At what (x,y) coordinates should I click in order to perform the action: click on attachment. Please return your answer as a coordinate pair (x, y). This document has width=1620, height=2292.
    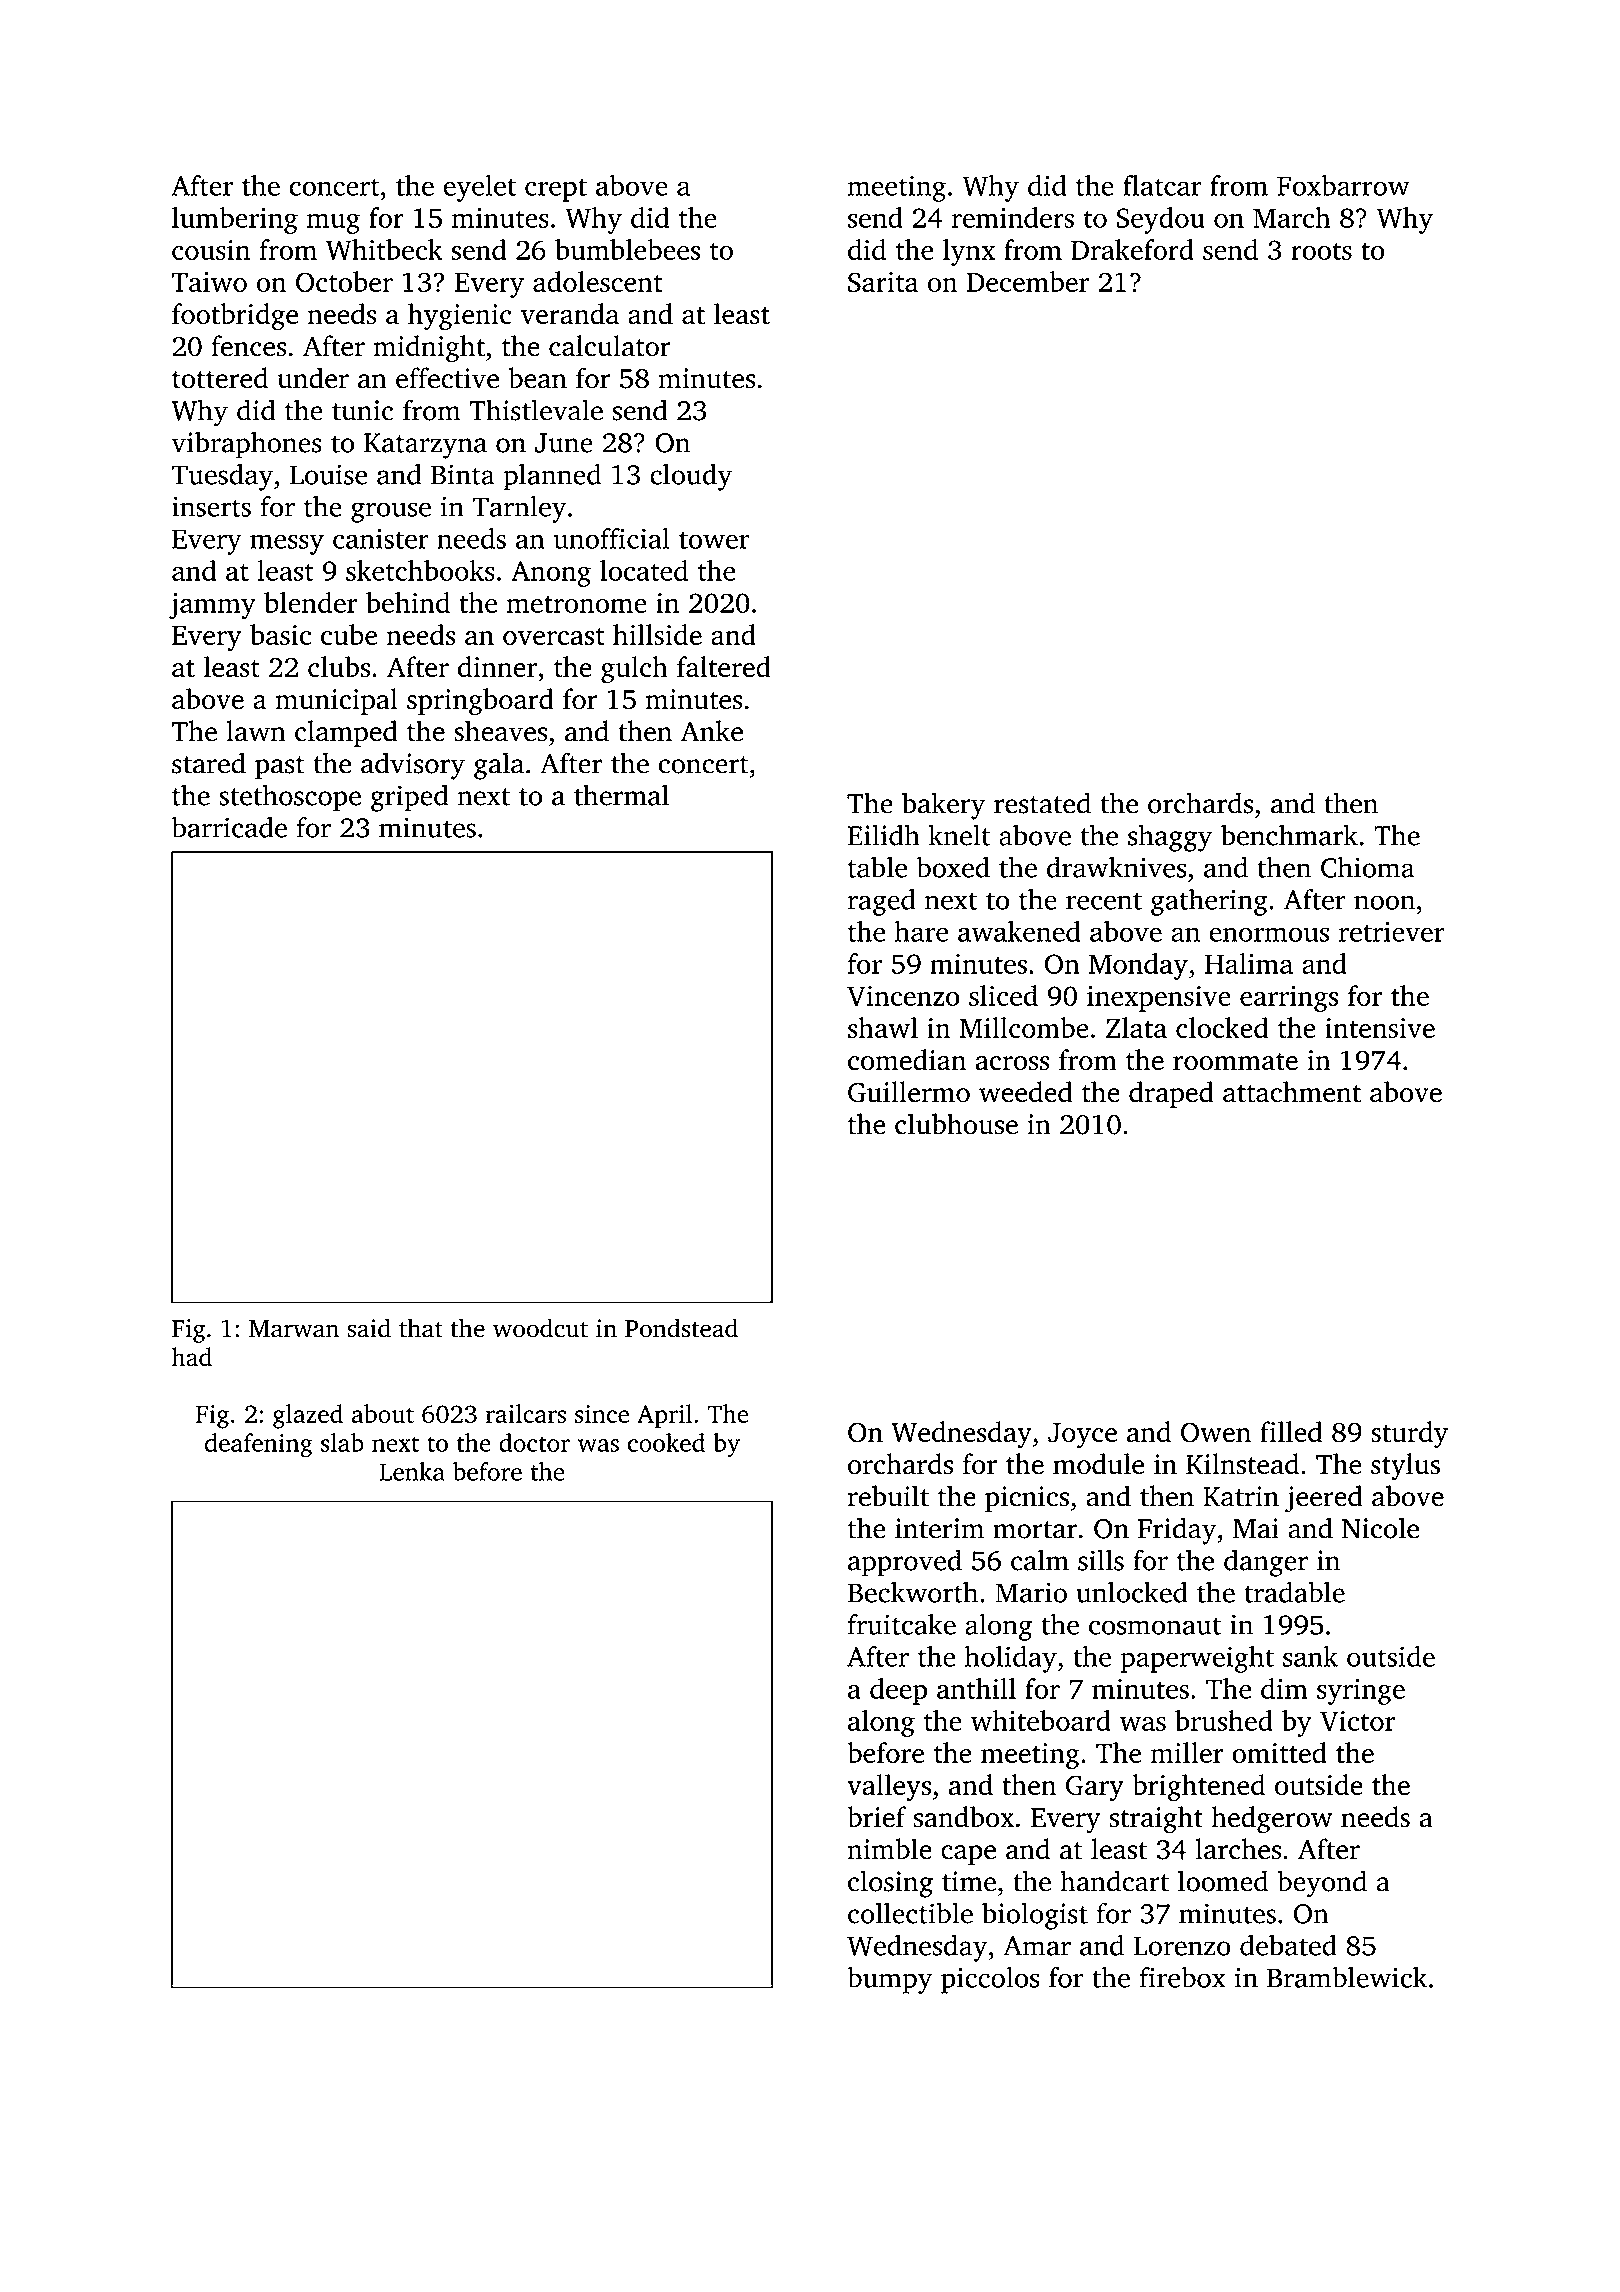
    Looking at the image, I should click on (1292, 1092).
